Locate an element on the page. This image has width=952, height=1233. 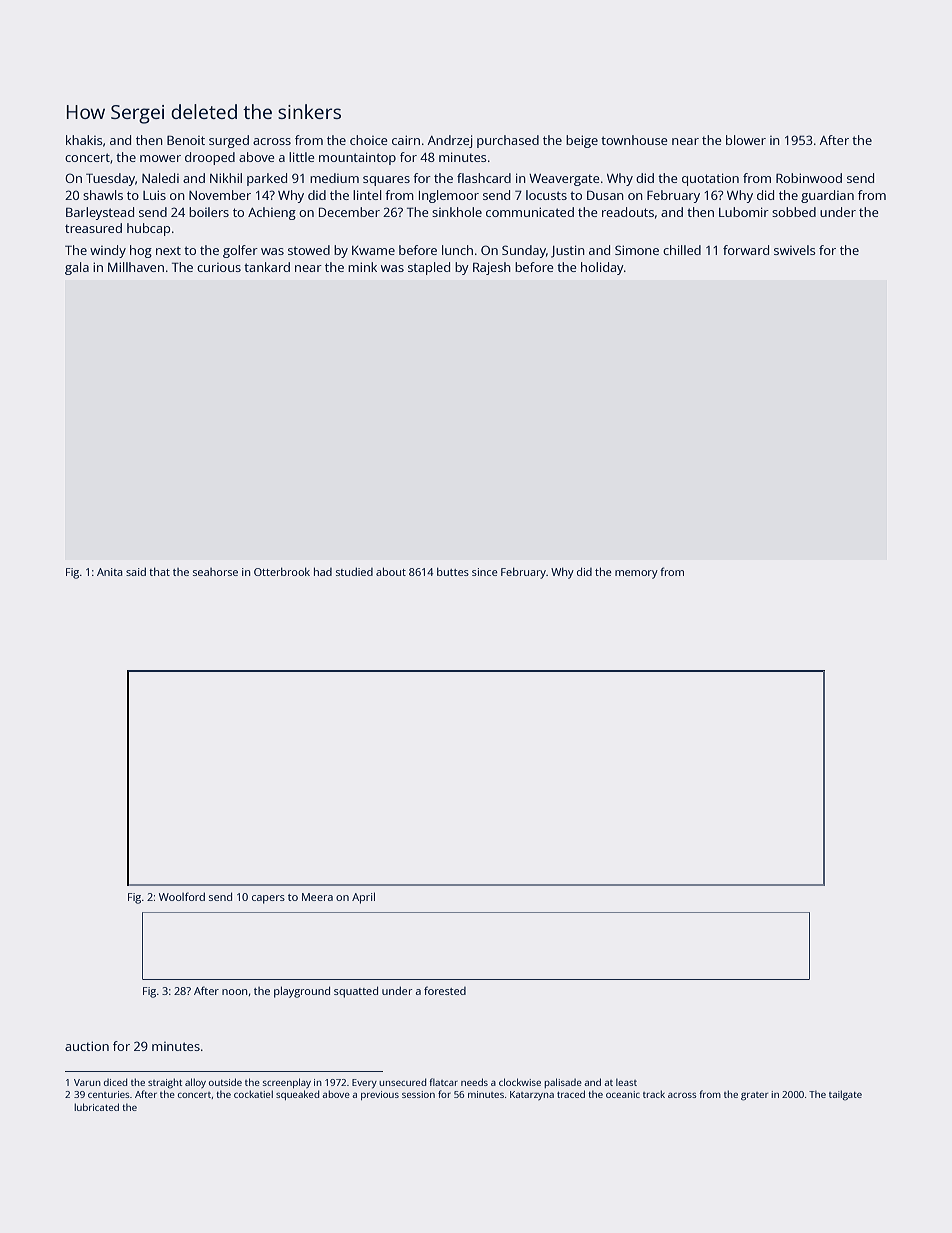
lubricated is located at coordinates (96, 1107).
